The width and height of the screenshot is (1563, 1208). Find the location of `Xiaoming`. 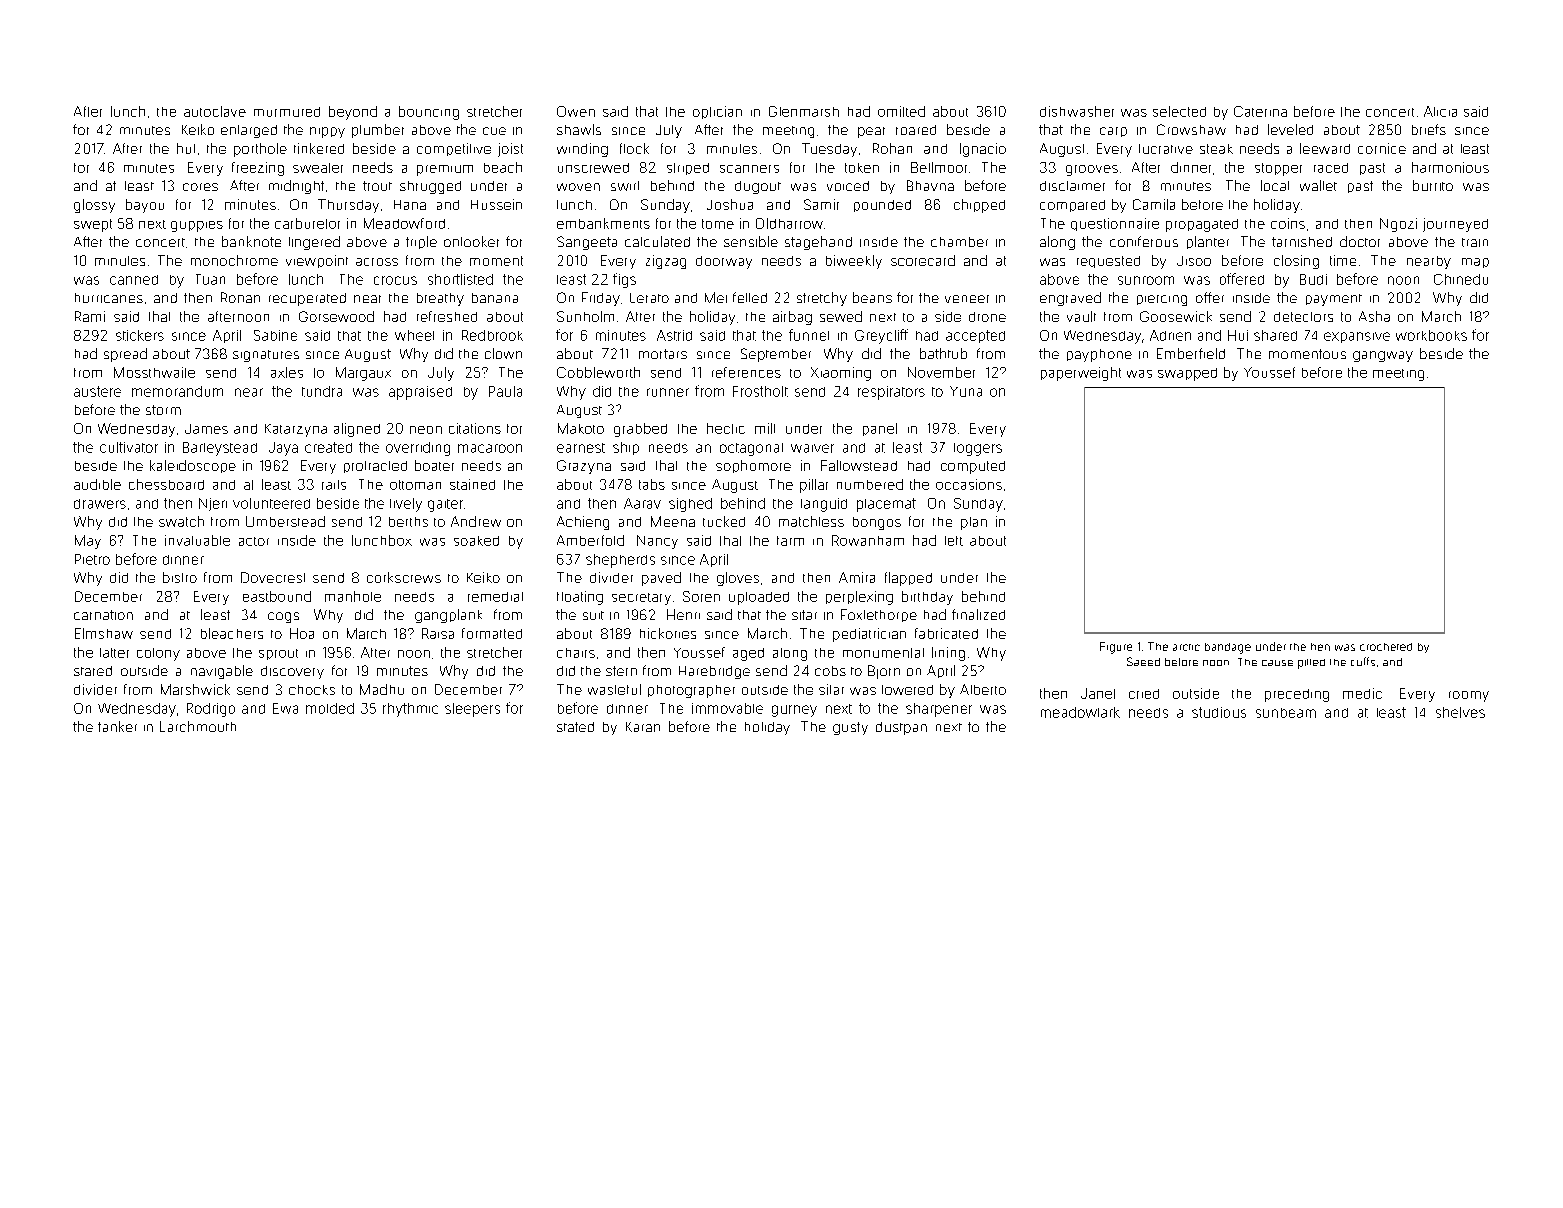

Xiaoming is located at coordinates (841, 374).
